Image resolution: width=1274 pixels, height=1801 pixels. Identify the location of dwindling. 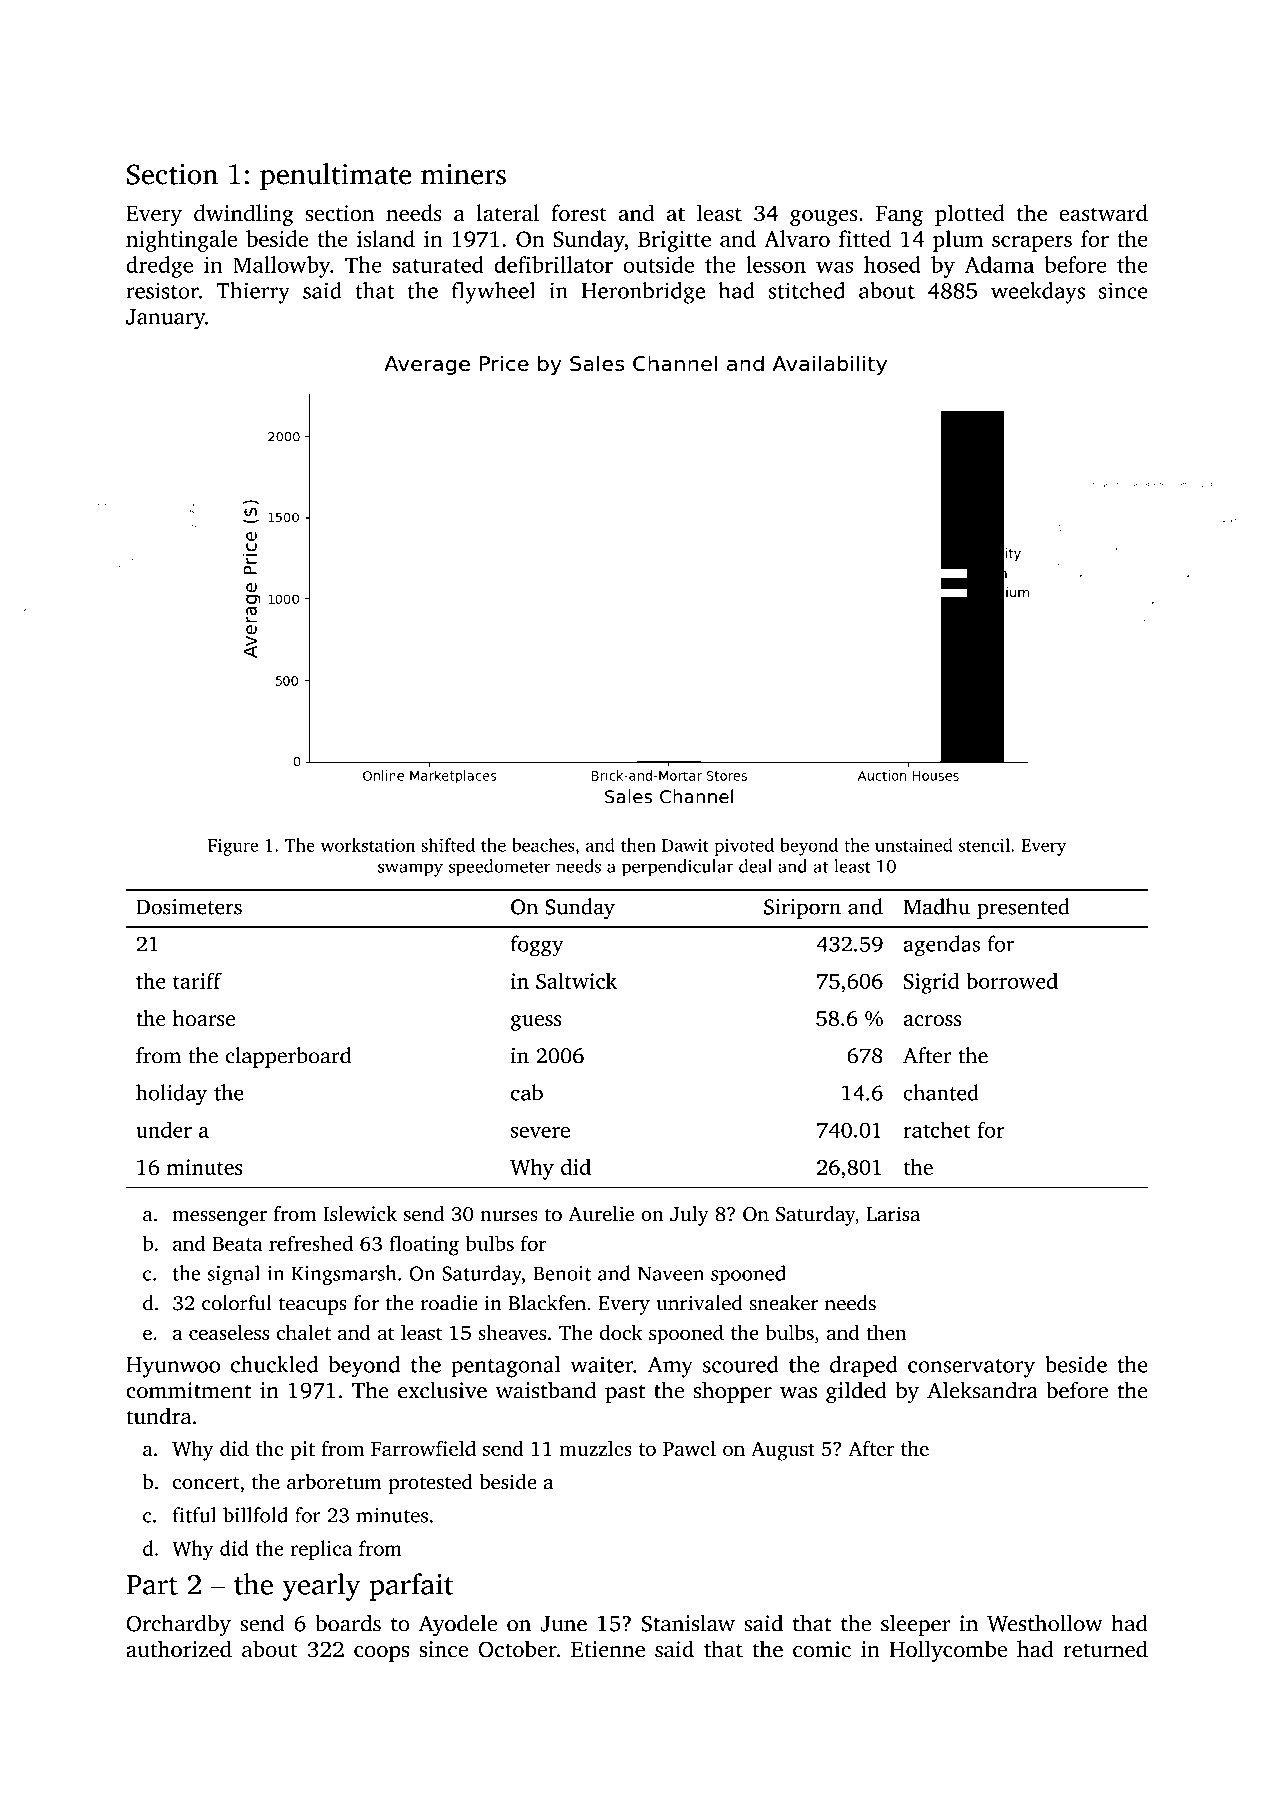
(243, 215).
